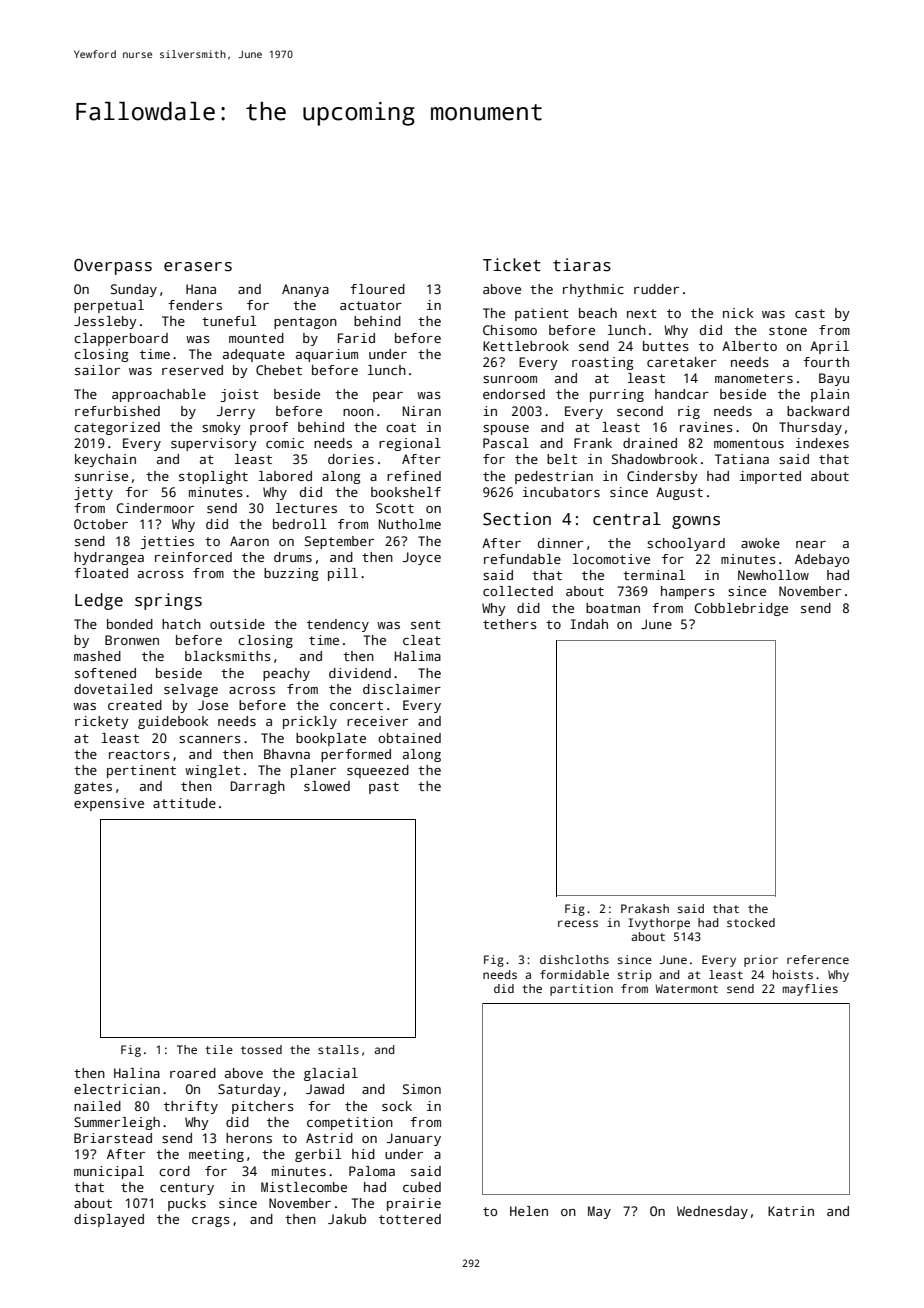 Image resolution: width=924 pixels, height=1308 pixels. What do you see at coordinates (578, 923) in the image?
I see `recess` at bounding box center [578, 923].
